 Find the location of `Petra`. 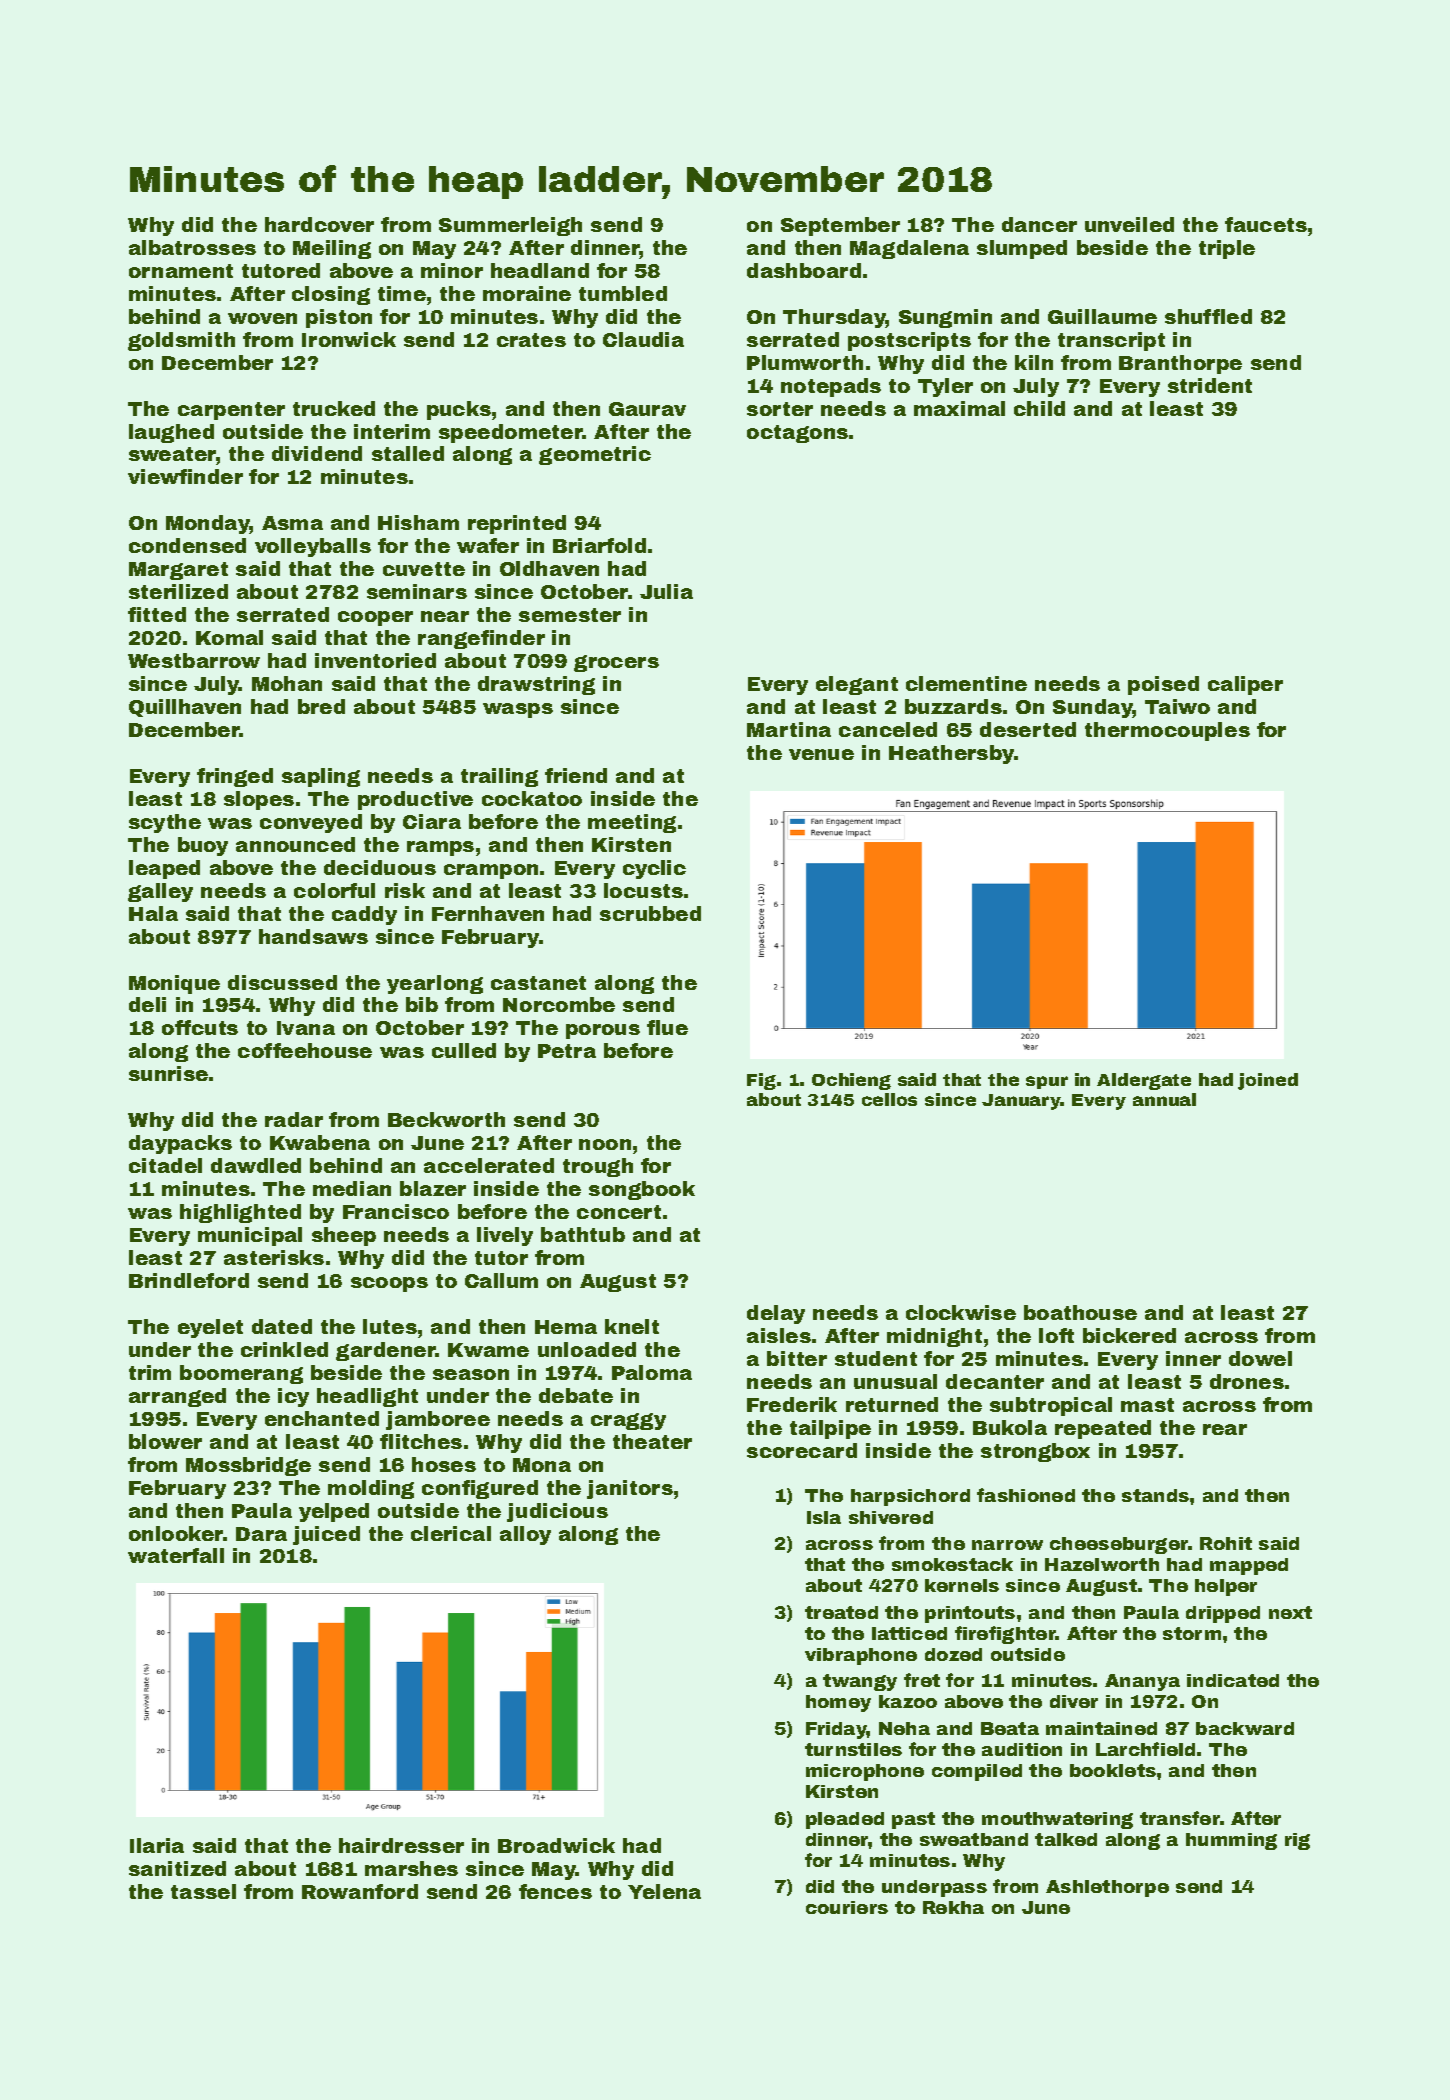

Petra is located at coordinates (567, 1051).
